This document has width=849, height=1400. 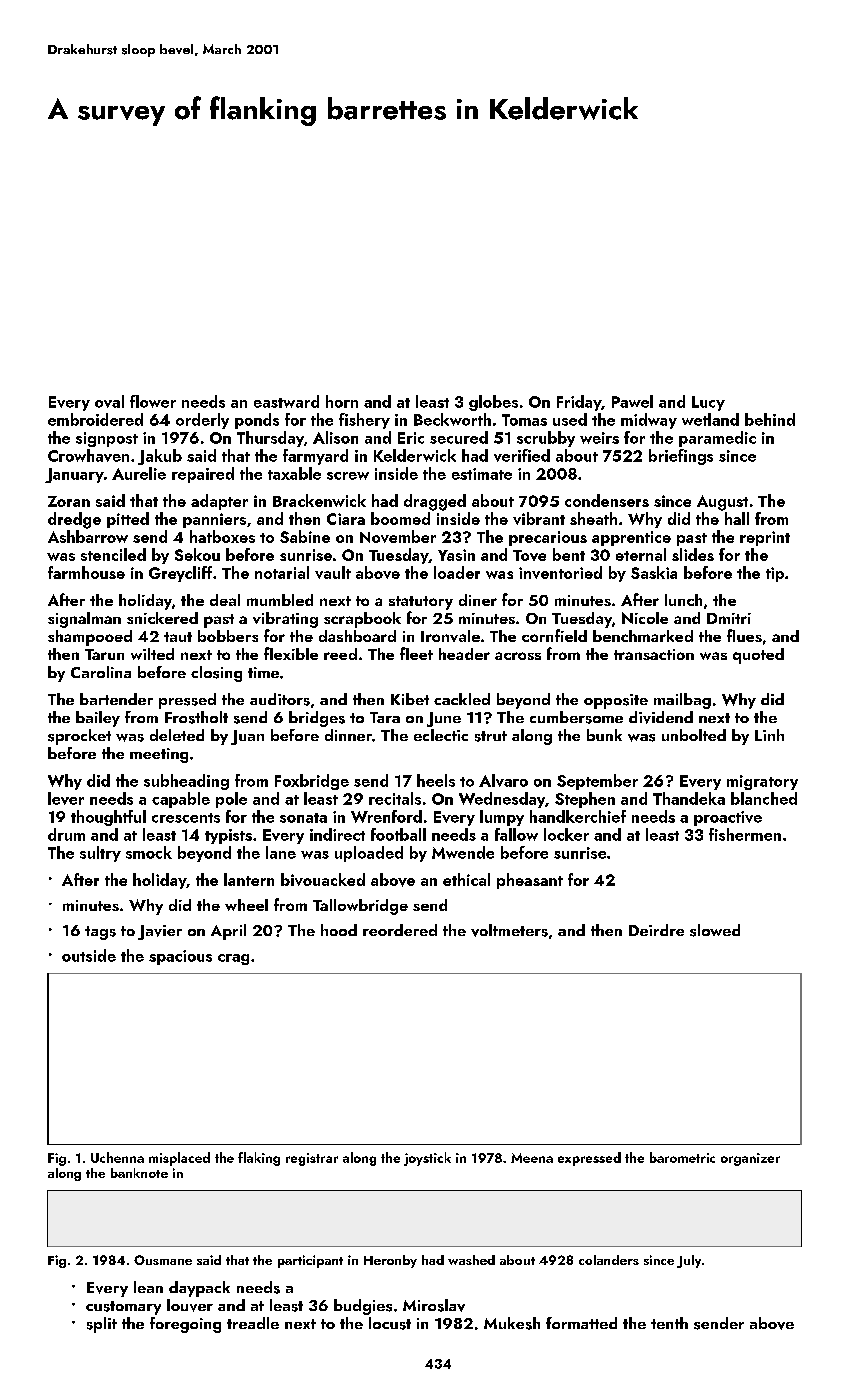 I want to click on cornfield, so click(x=554, y=635).
